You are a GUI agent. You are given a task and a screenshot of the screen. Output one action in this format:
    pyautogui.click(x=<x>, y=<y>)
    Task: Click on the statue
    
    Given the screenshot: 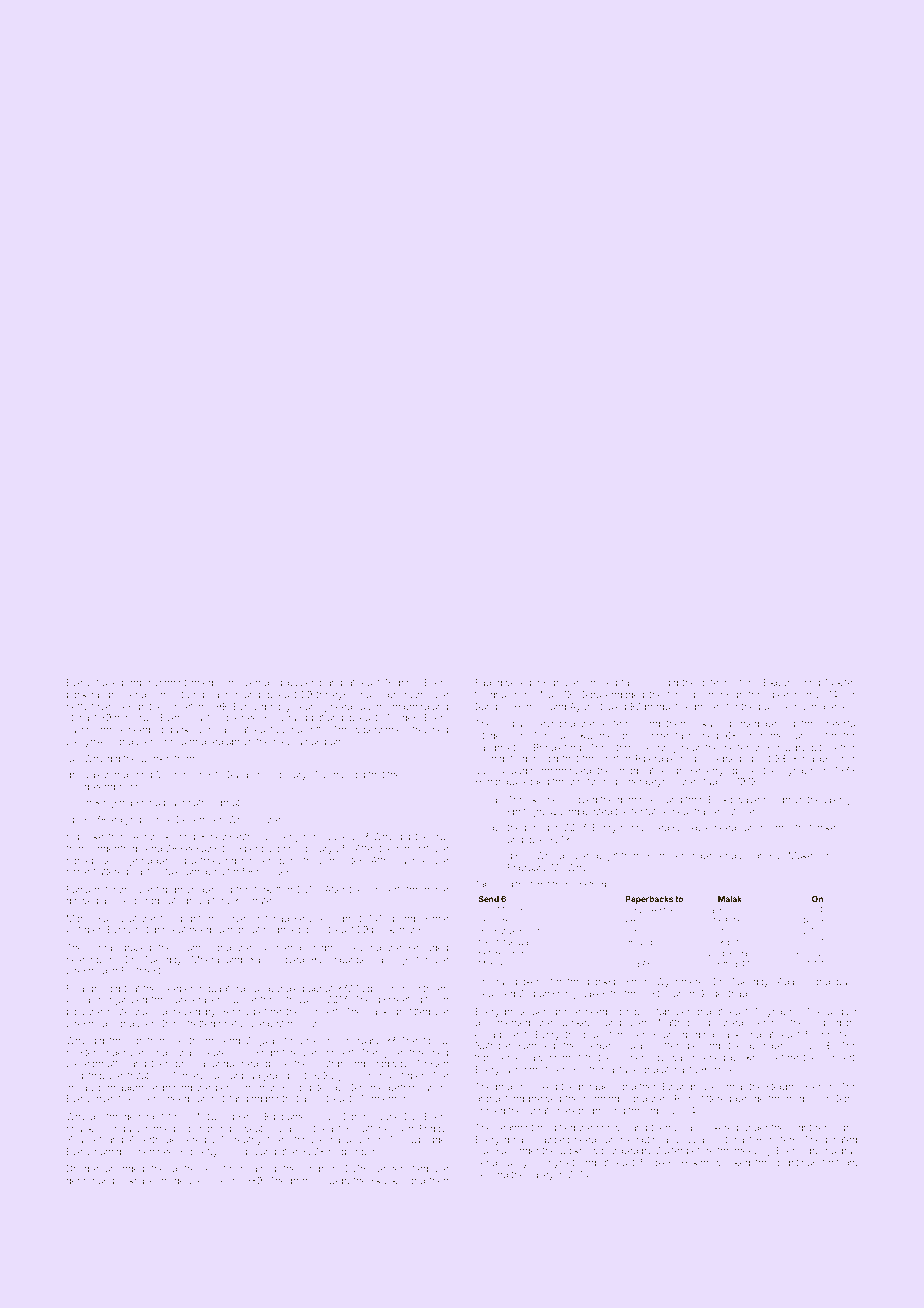 What is the action you would take?
    pyautogui.click(x=504, y=942)
